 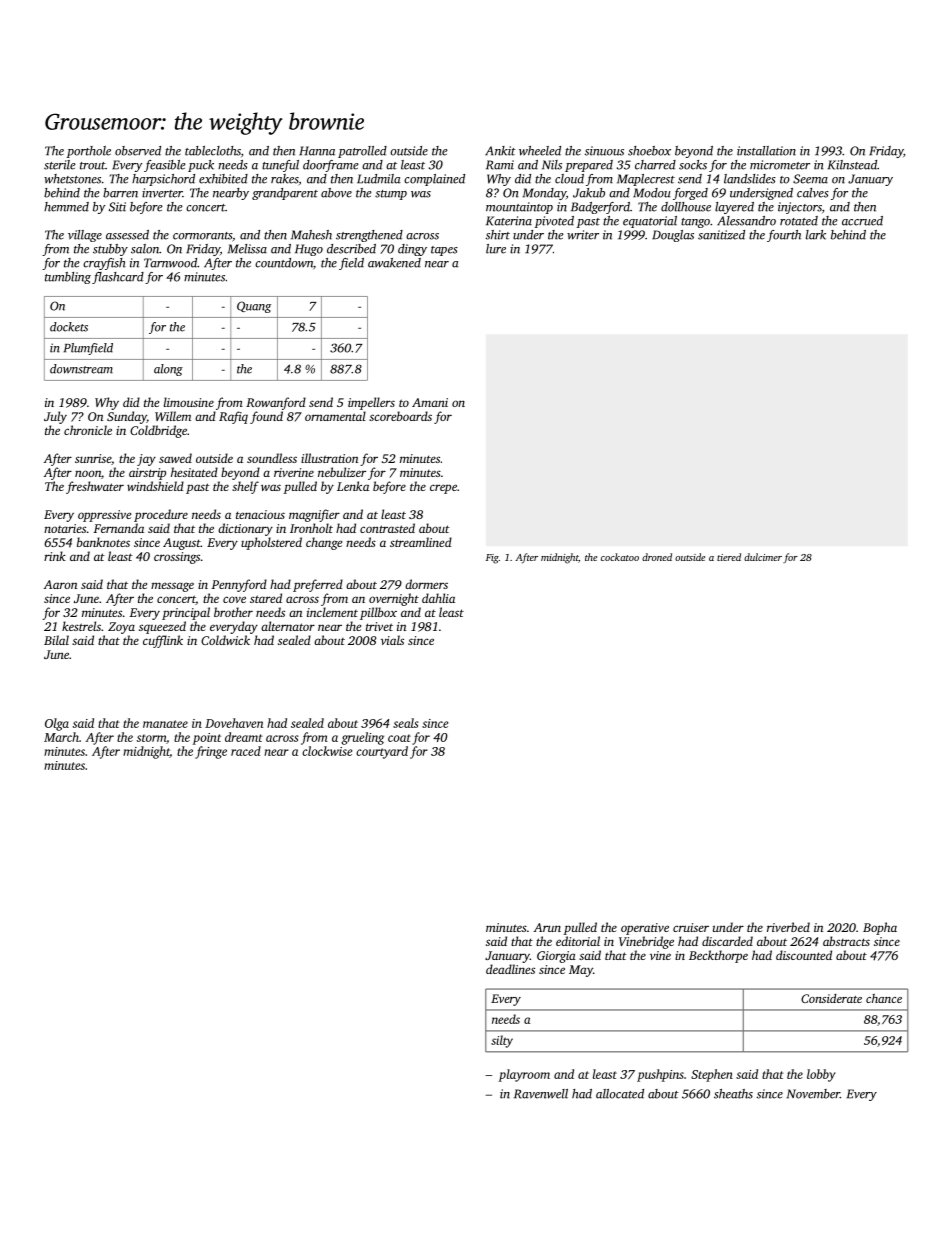 I want to click on tablecloths, so click(x=213, y=151).
